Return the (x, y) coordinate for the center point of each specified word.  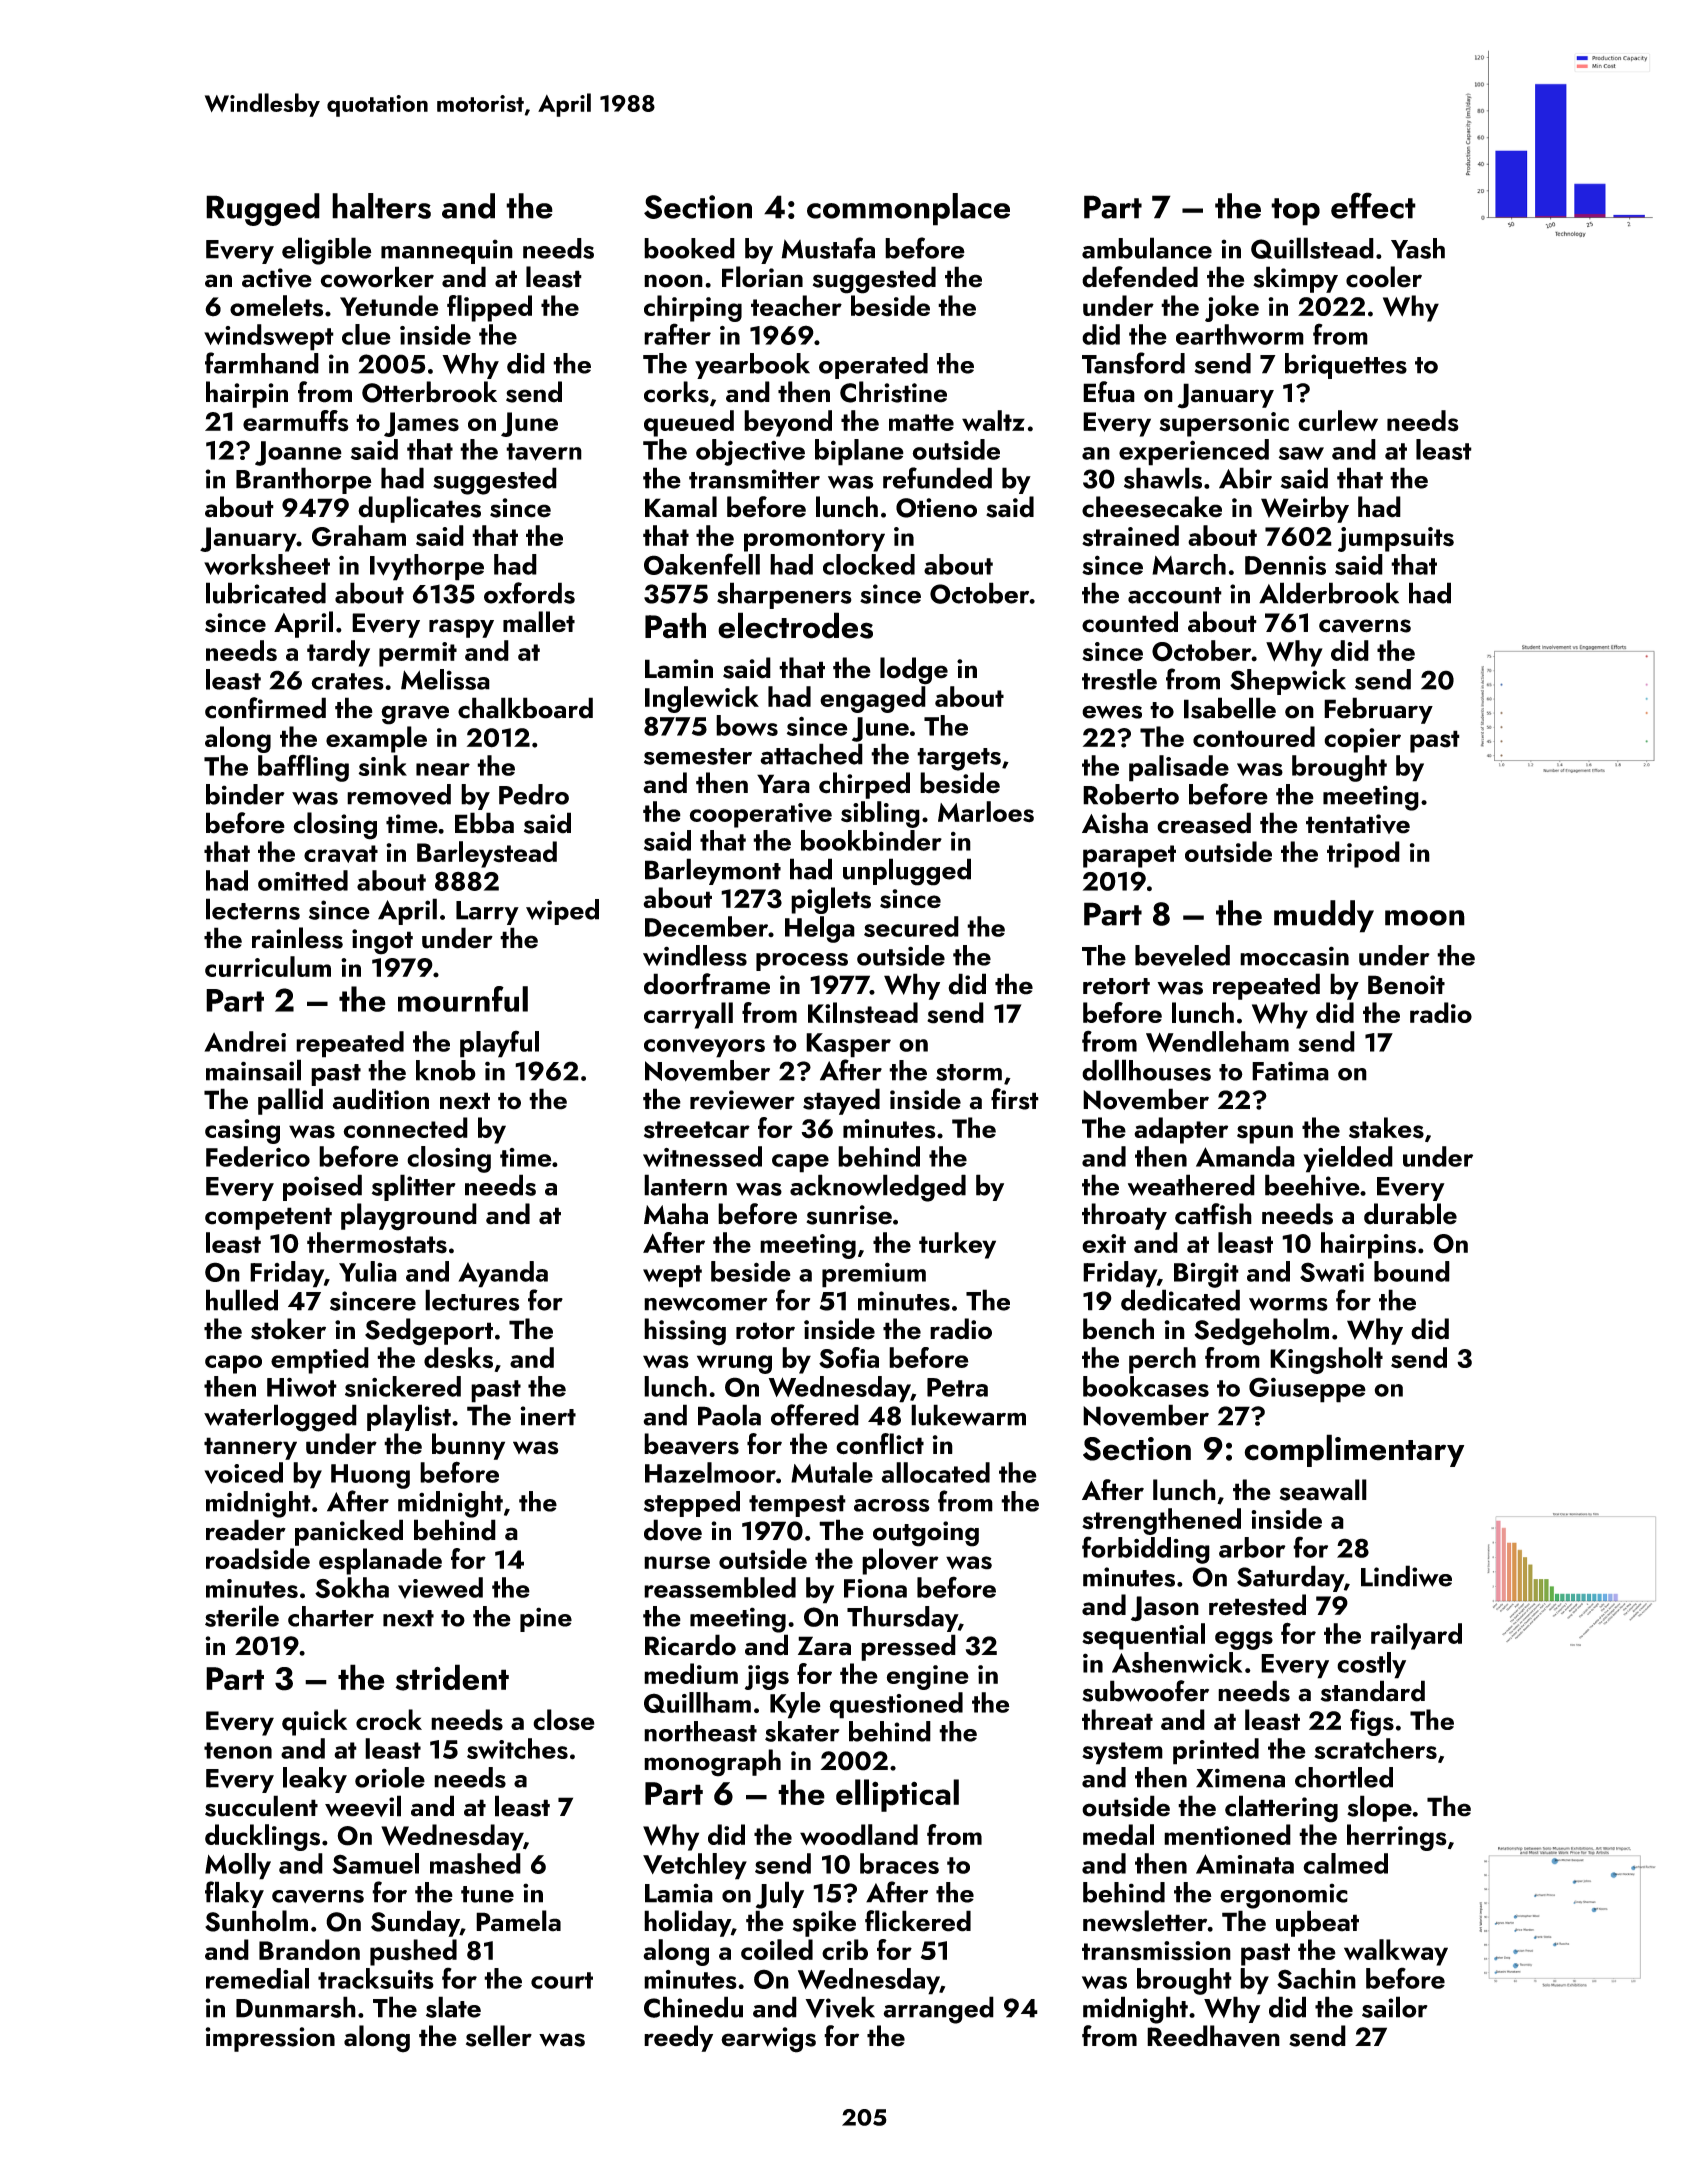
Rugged (263, 209)
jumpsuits (1396, 539)
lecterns (253, 909)
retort (1116, 986)
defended (1140, 277)
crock (389, 1719)
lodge (914, 671)
